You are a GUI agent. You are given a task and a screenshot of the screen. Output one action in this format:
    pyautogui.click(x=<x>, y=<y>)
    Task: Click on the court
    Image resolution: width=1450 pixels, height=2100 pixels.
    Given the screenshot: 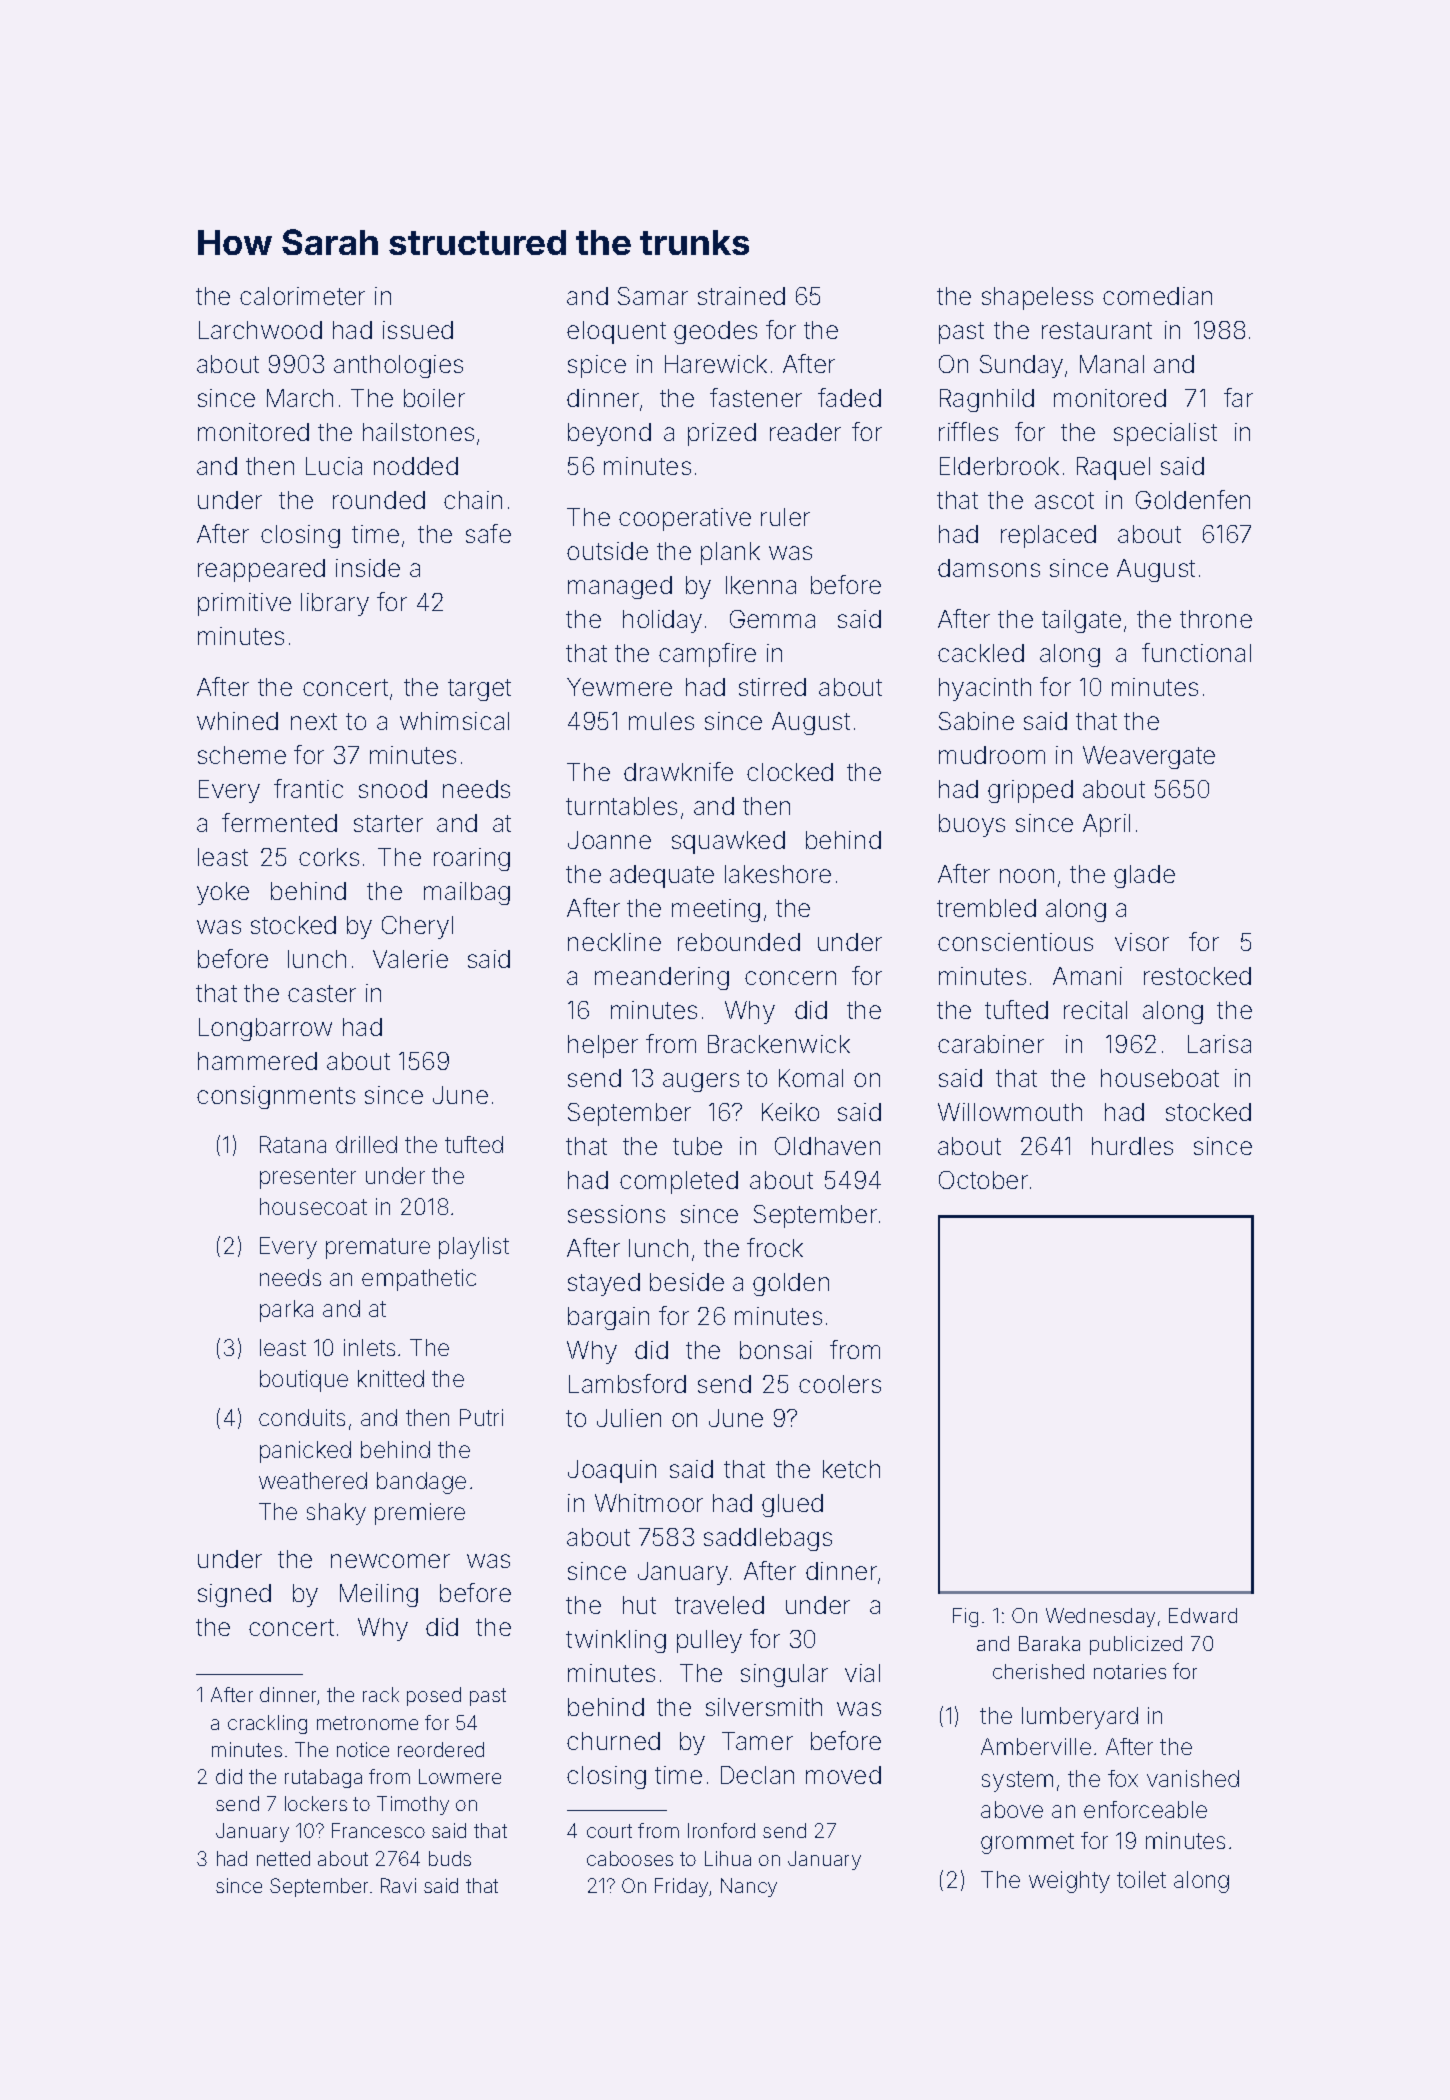 What is the action you would take?
    pyautogui.click(x=609, y=1831)
